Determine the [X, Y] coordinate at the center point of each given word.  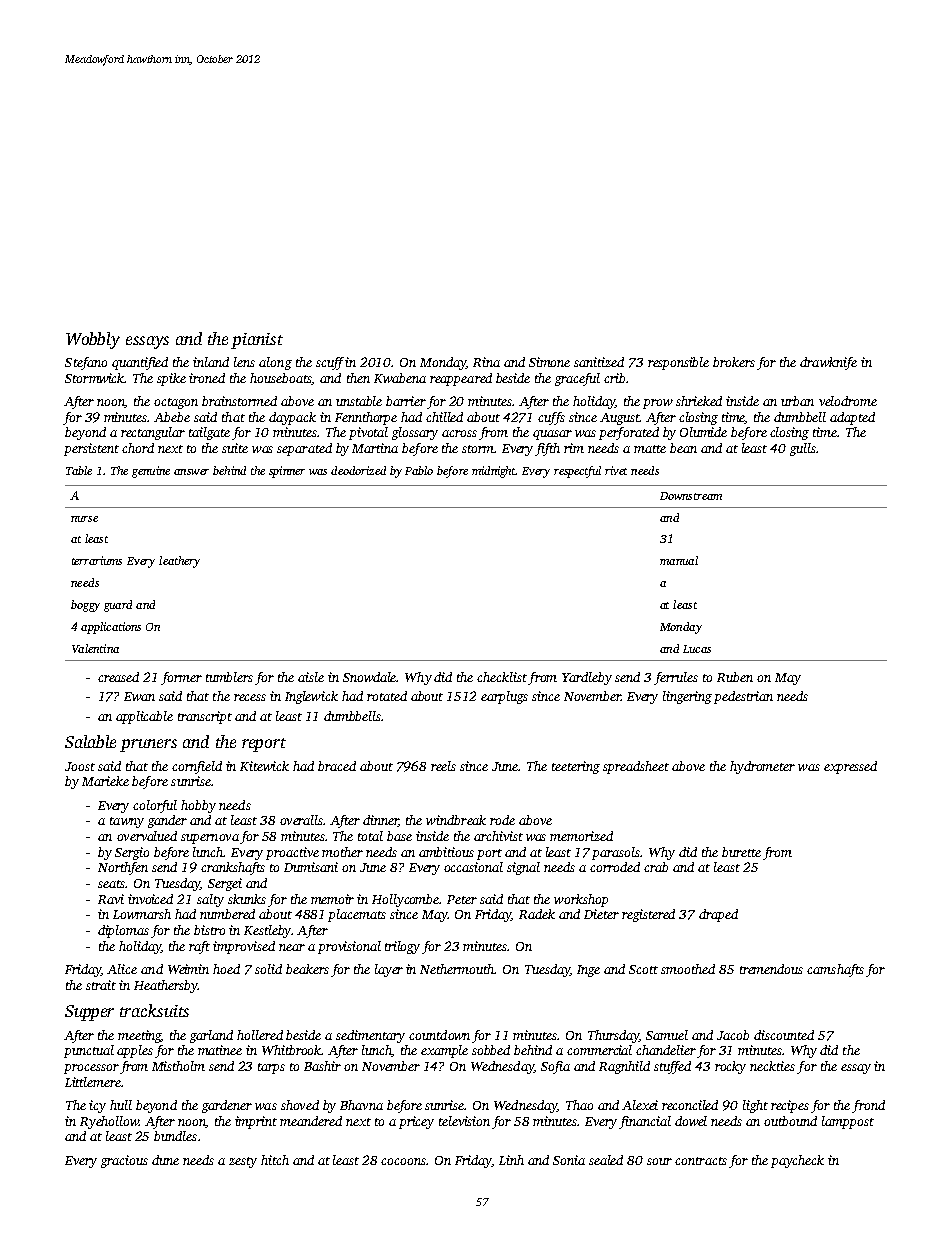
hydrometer [762, 767]
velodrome [848, 401]
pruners [148, 745]
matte [650, 449]
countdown [439, 1035]
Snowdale [370, 677]
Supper [89, 1013]
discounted [784, 1035]
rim [574, 448]
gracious [124, 1161]
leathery [179, 562]
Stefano [86, 363]
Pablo [419, 470]
